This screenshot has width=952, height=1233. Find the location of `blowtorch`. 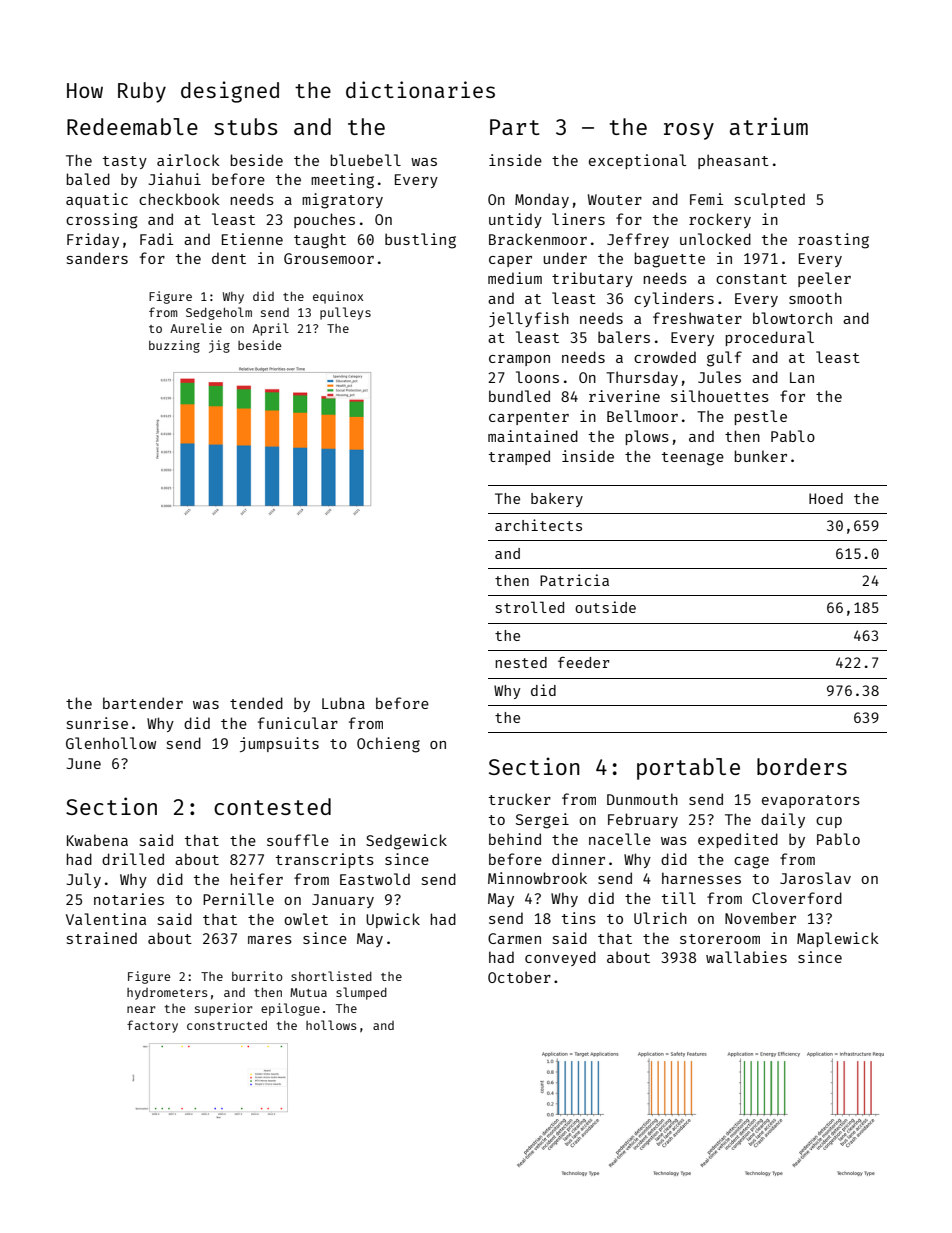

blowtorch is located at coordinates (792, 318).
